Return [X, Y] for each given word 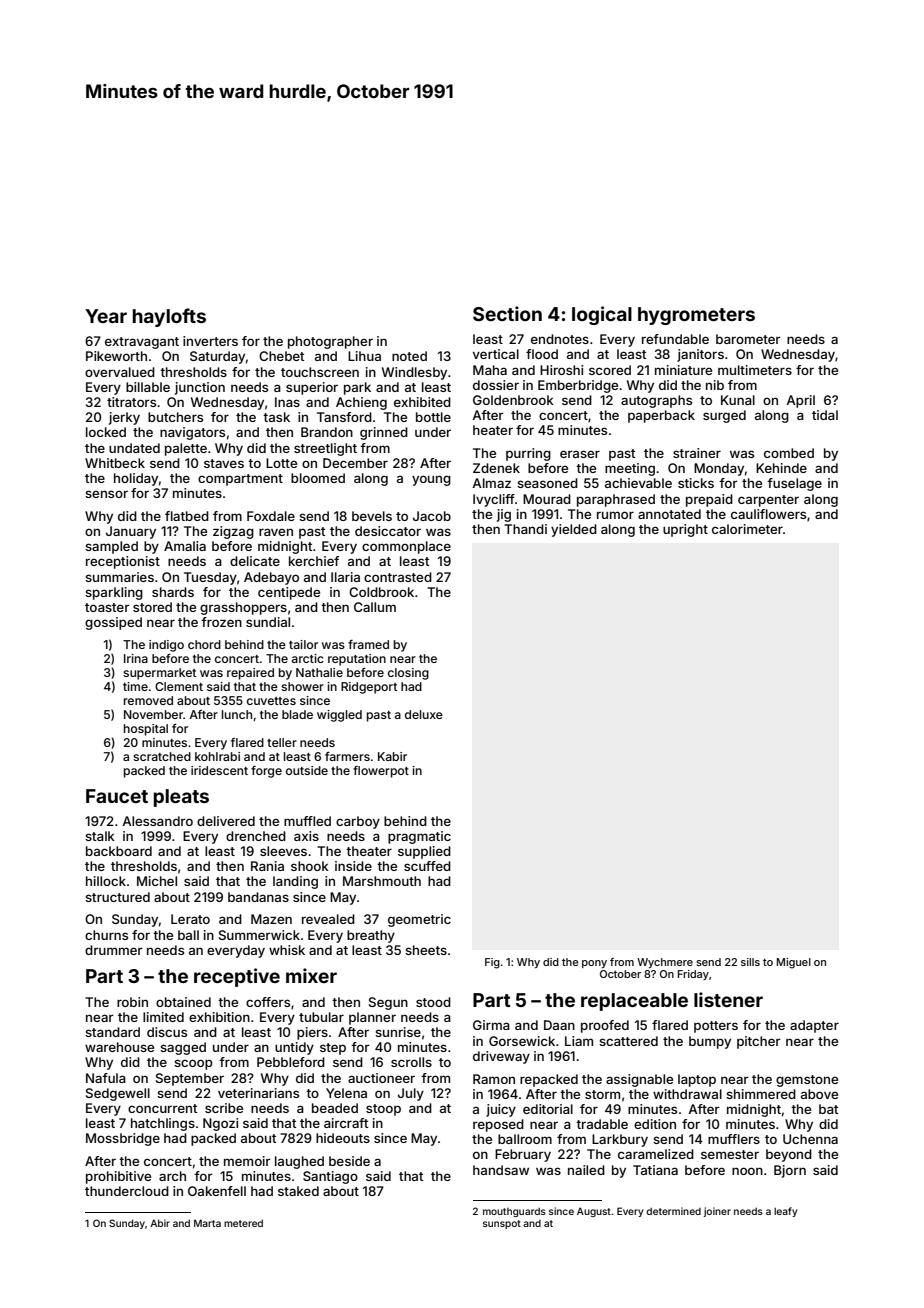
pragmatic [419, 837]
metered [243, 1223]
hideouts [343, 1138]
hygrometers [696, 316]
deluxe [424, 714]
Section [507, 313]
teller [282, 742]
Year [106, 316]
